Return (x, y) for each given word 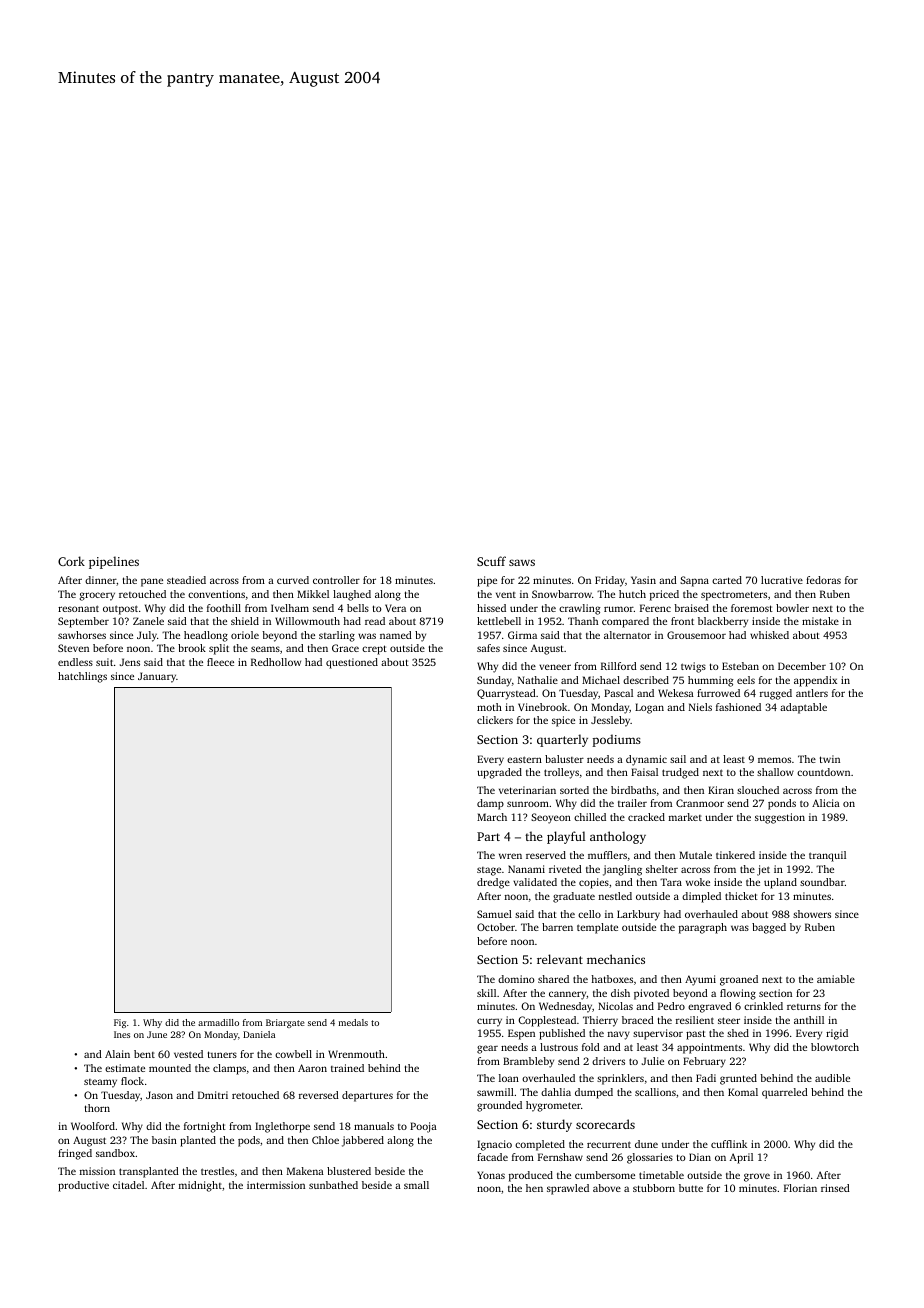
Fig (120, 1023)
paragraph (703, 928)
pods (249, 1141)
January (157, 677)
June (157, 1034)
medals (353, 1022)
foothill (224, 608)
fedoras (823, 580)
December (802, 666)
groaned (739, 980)
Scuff (491, 561)
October (496, 927)
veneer (555, 667)
